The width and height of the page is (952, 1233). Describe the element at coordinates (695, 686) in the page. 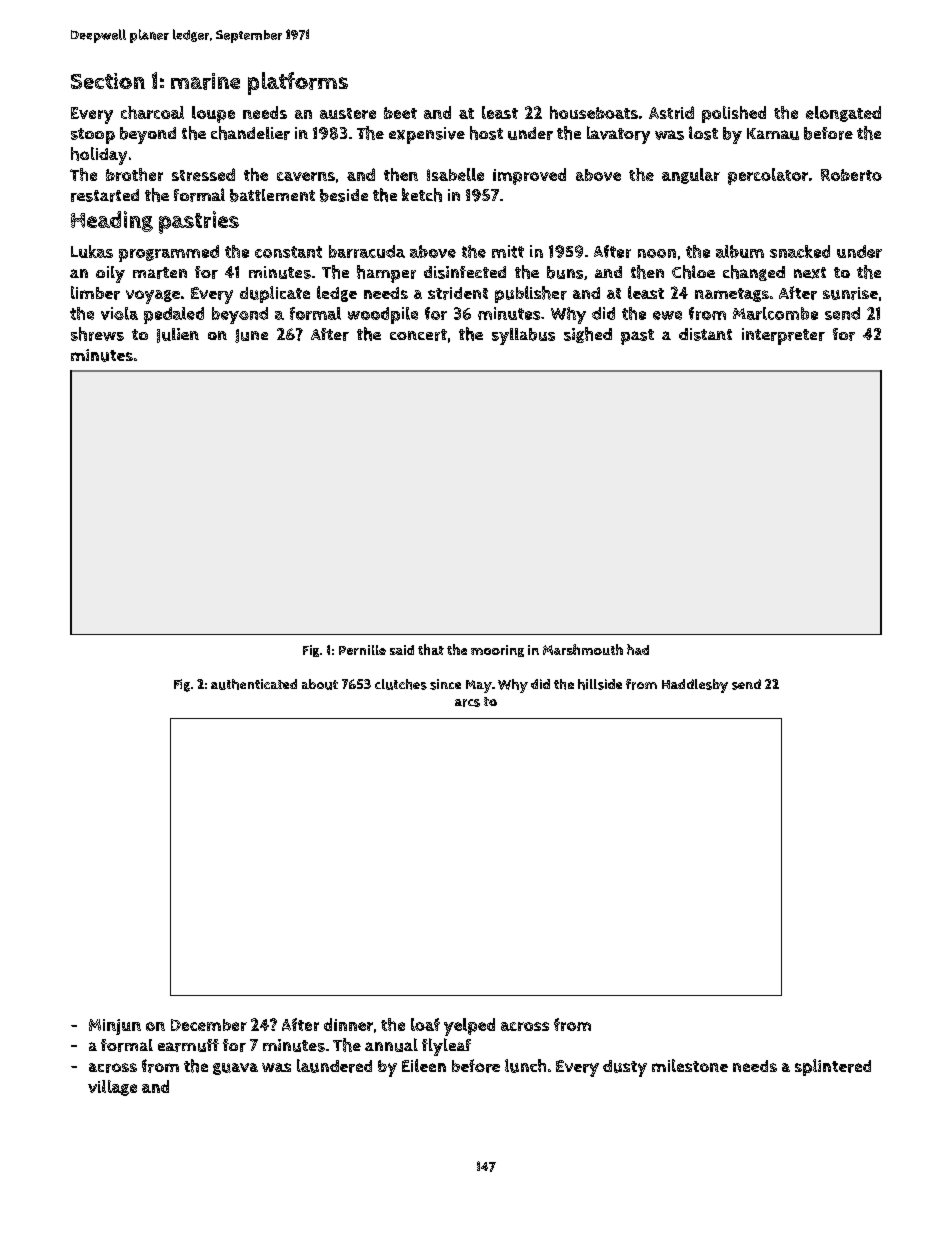

I see `Haddlesby` at that location.
